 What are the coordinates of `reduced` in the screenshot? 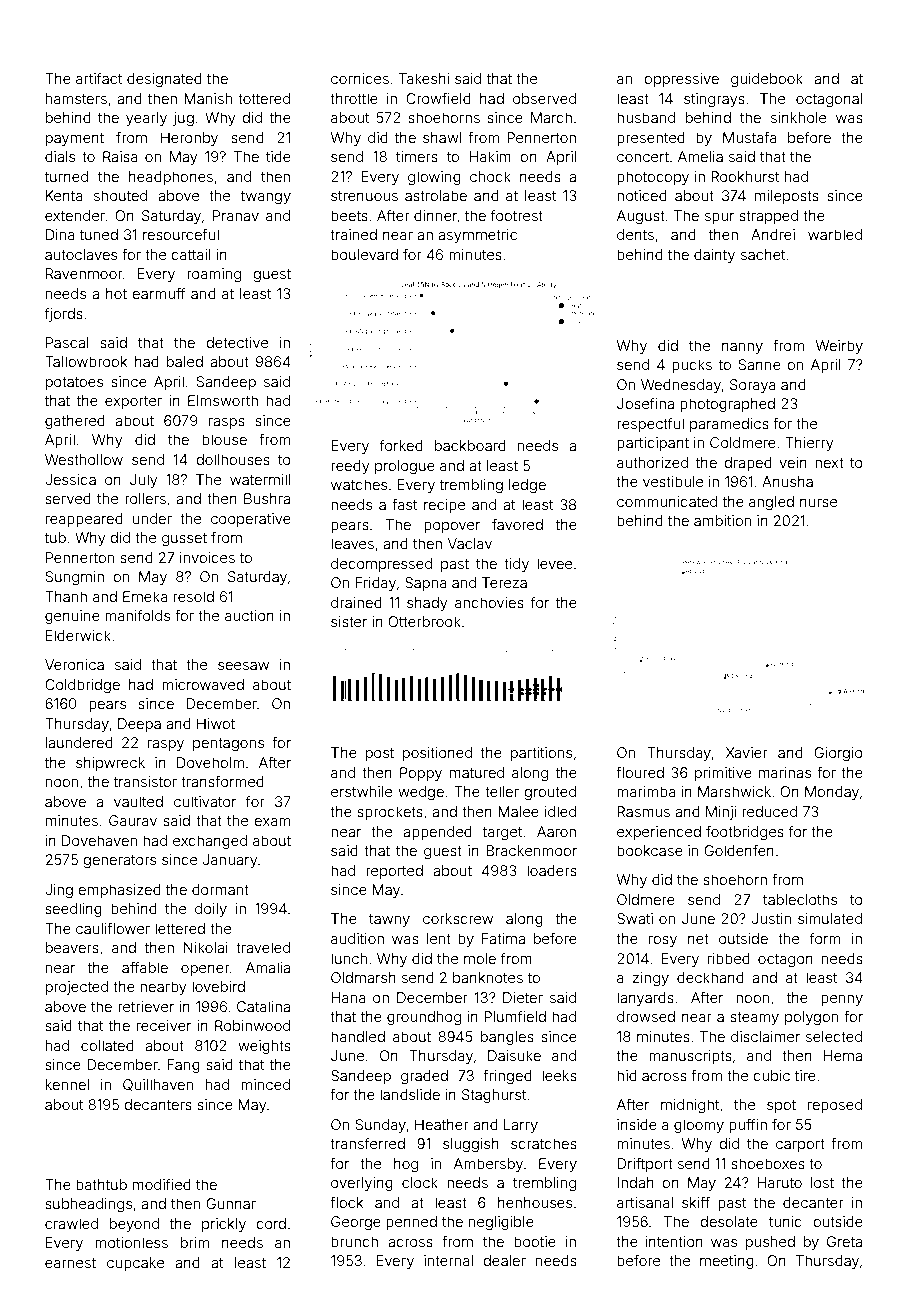 It's located at (769, 811).
